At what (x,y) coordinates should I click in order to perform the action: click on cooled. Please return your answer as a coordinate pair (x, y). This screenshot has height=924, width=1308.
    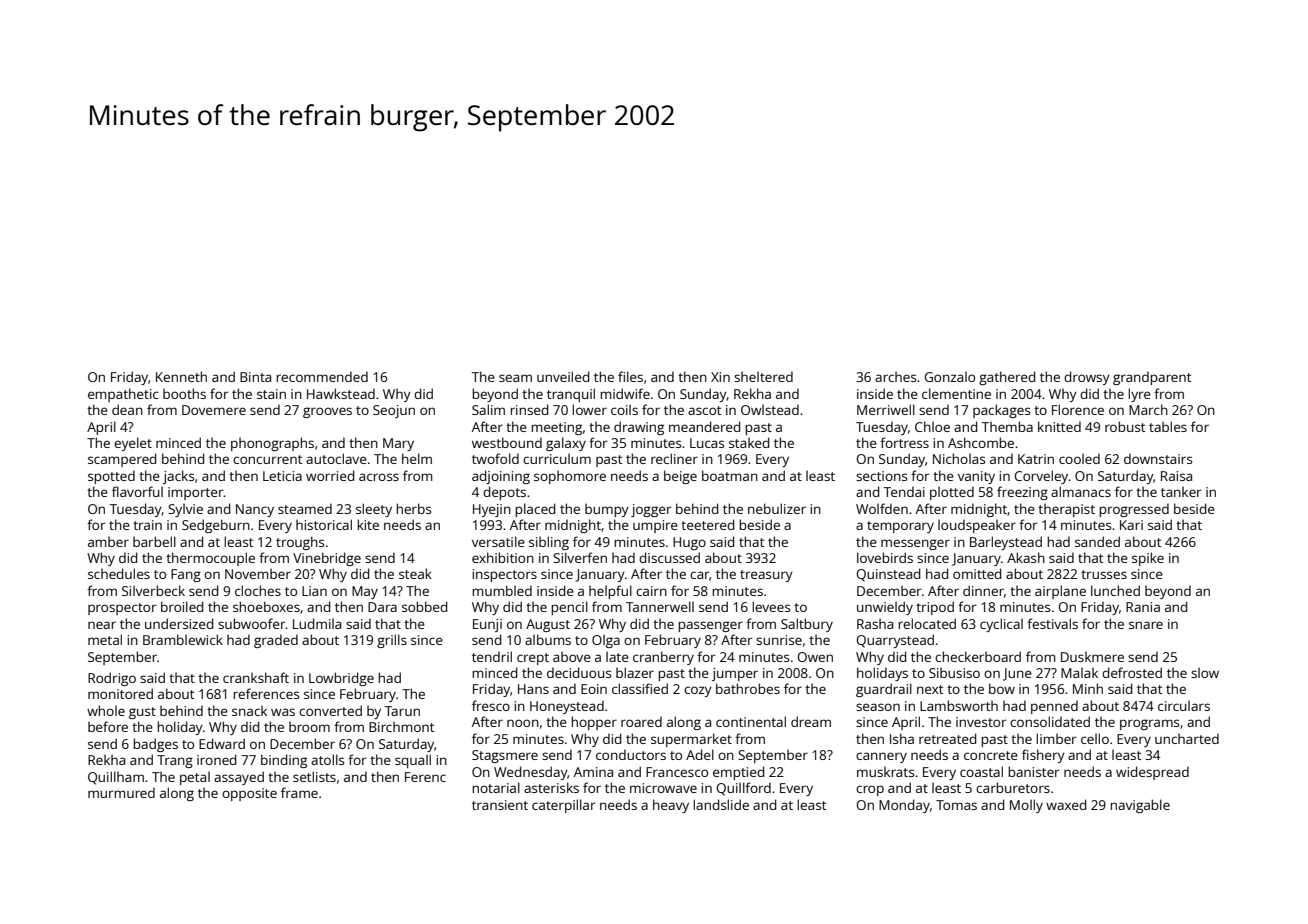
    Looking at the image, I should click on (1079, 458).
